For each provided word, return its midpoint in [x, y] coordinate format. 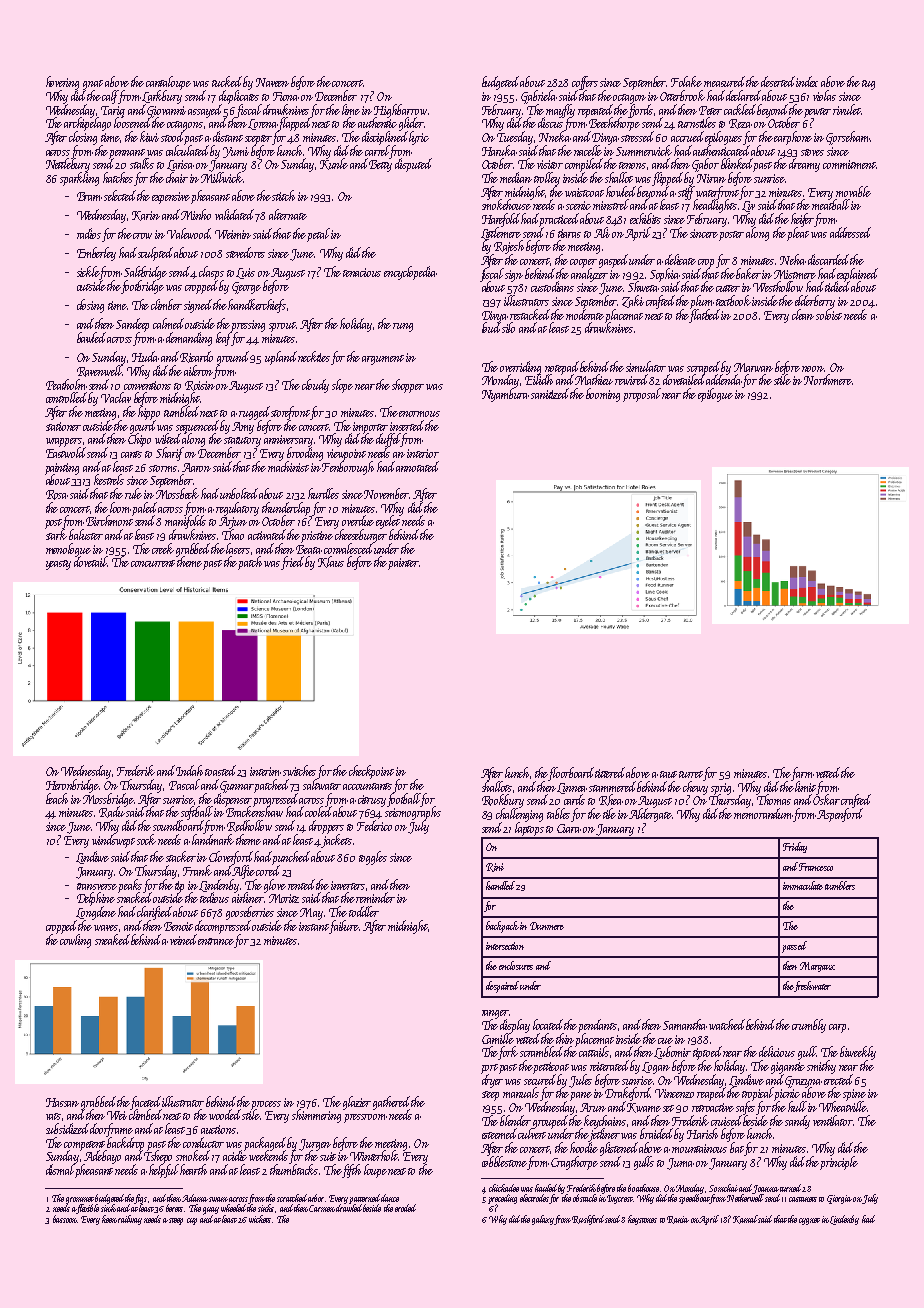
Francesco [816, 867]
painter [403, 564]
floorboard [572, 774]
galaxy [543, 1220]
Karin [146, 216]
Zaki [633, 301]
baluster [86, 534]
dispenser [233, 800]
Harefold [502, 220]
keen [109, 1219]
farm [802, 774]
